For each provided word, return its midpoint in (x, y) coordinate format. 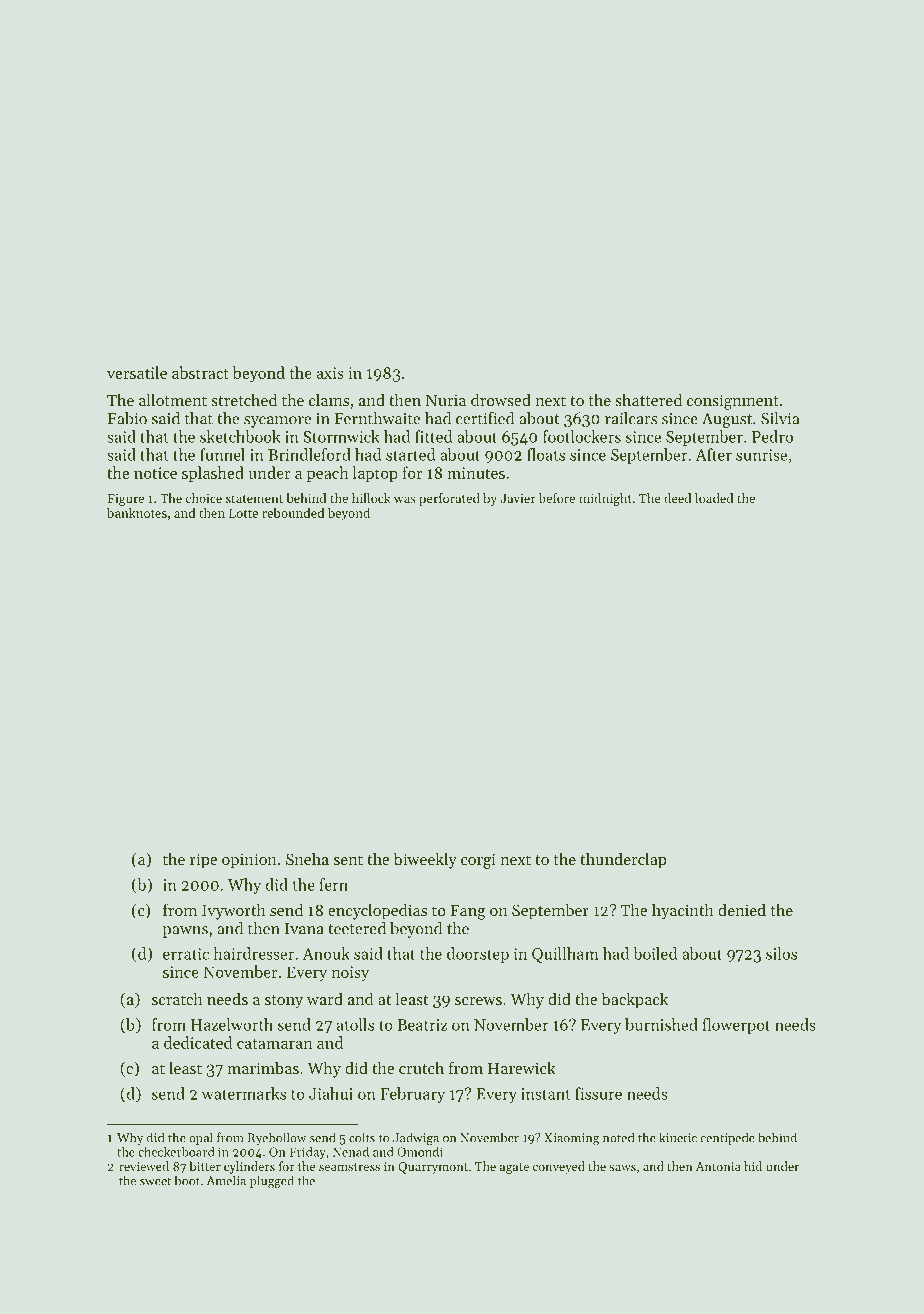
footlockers (582, 436)
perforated (449, 499)
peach (327, 474)
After (714, 454)
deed (678, 498)
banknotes (137, 513)
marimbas (263, 1067)
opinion (249, 861)
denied (742, 909)
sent (348, 860)
